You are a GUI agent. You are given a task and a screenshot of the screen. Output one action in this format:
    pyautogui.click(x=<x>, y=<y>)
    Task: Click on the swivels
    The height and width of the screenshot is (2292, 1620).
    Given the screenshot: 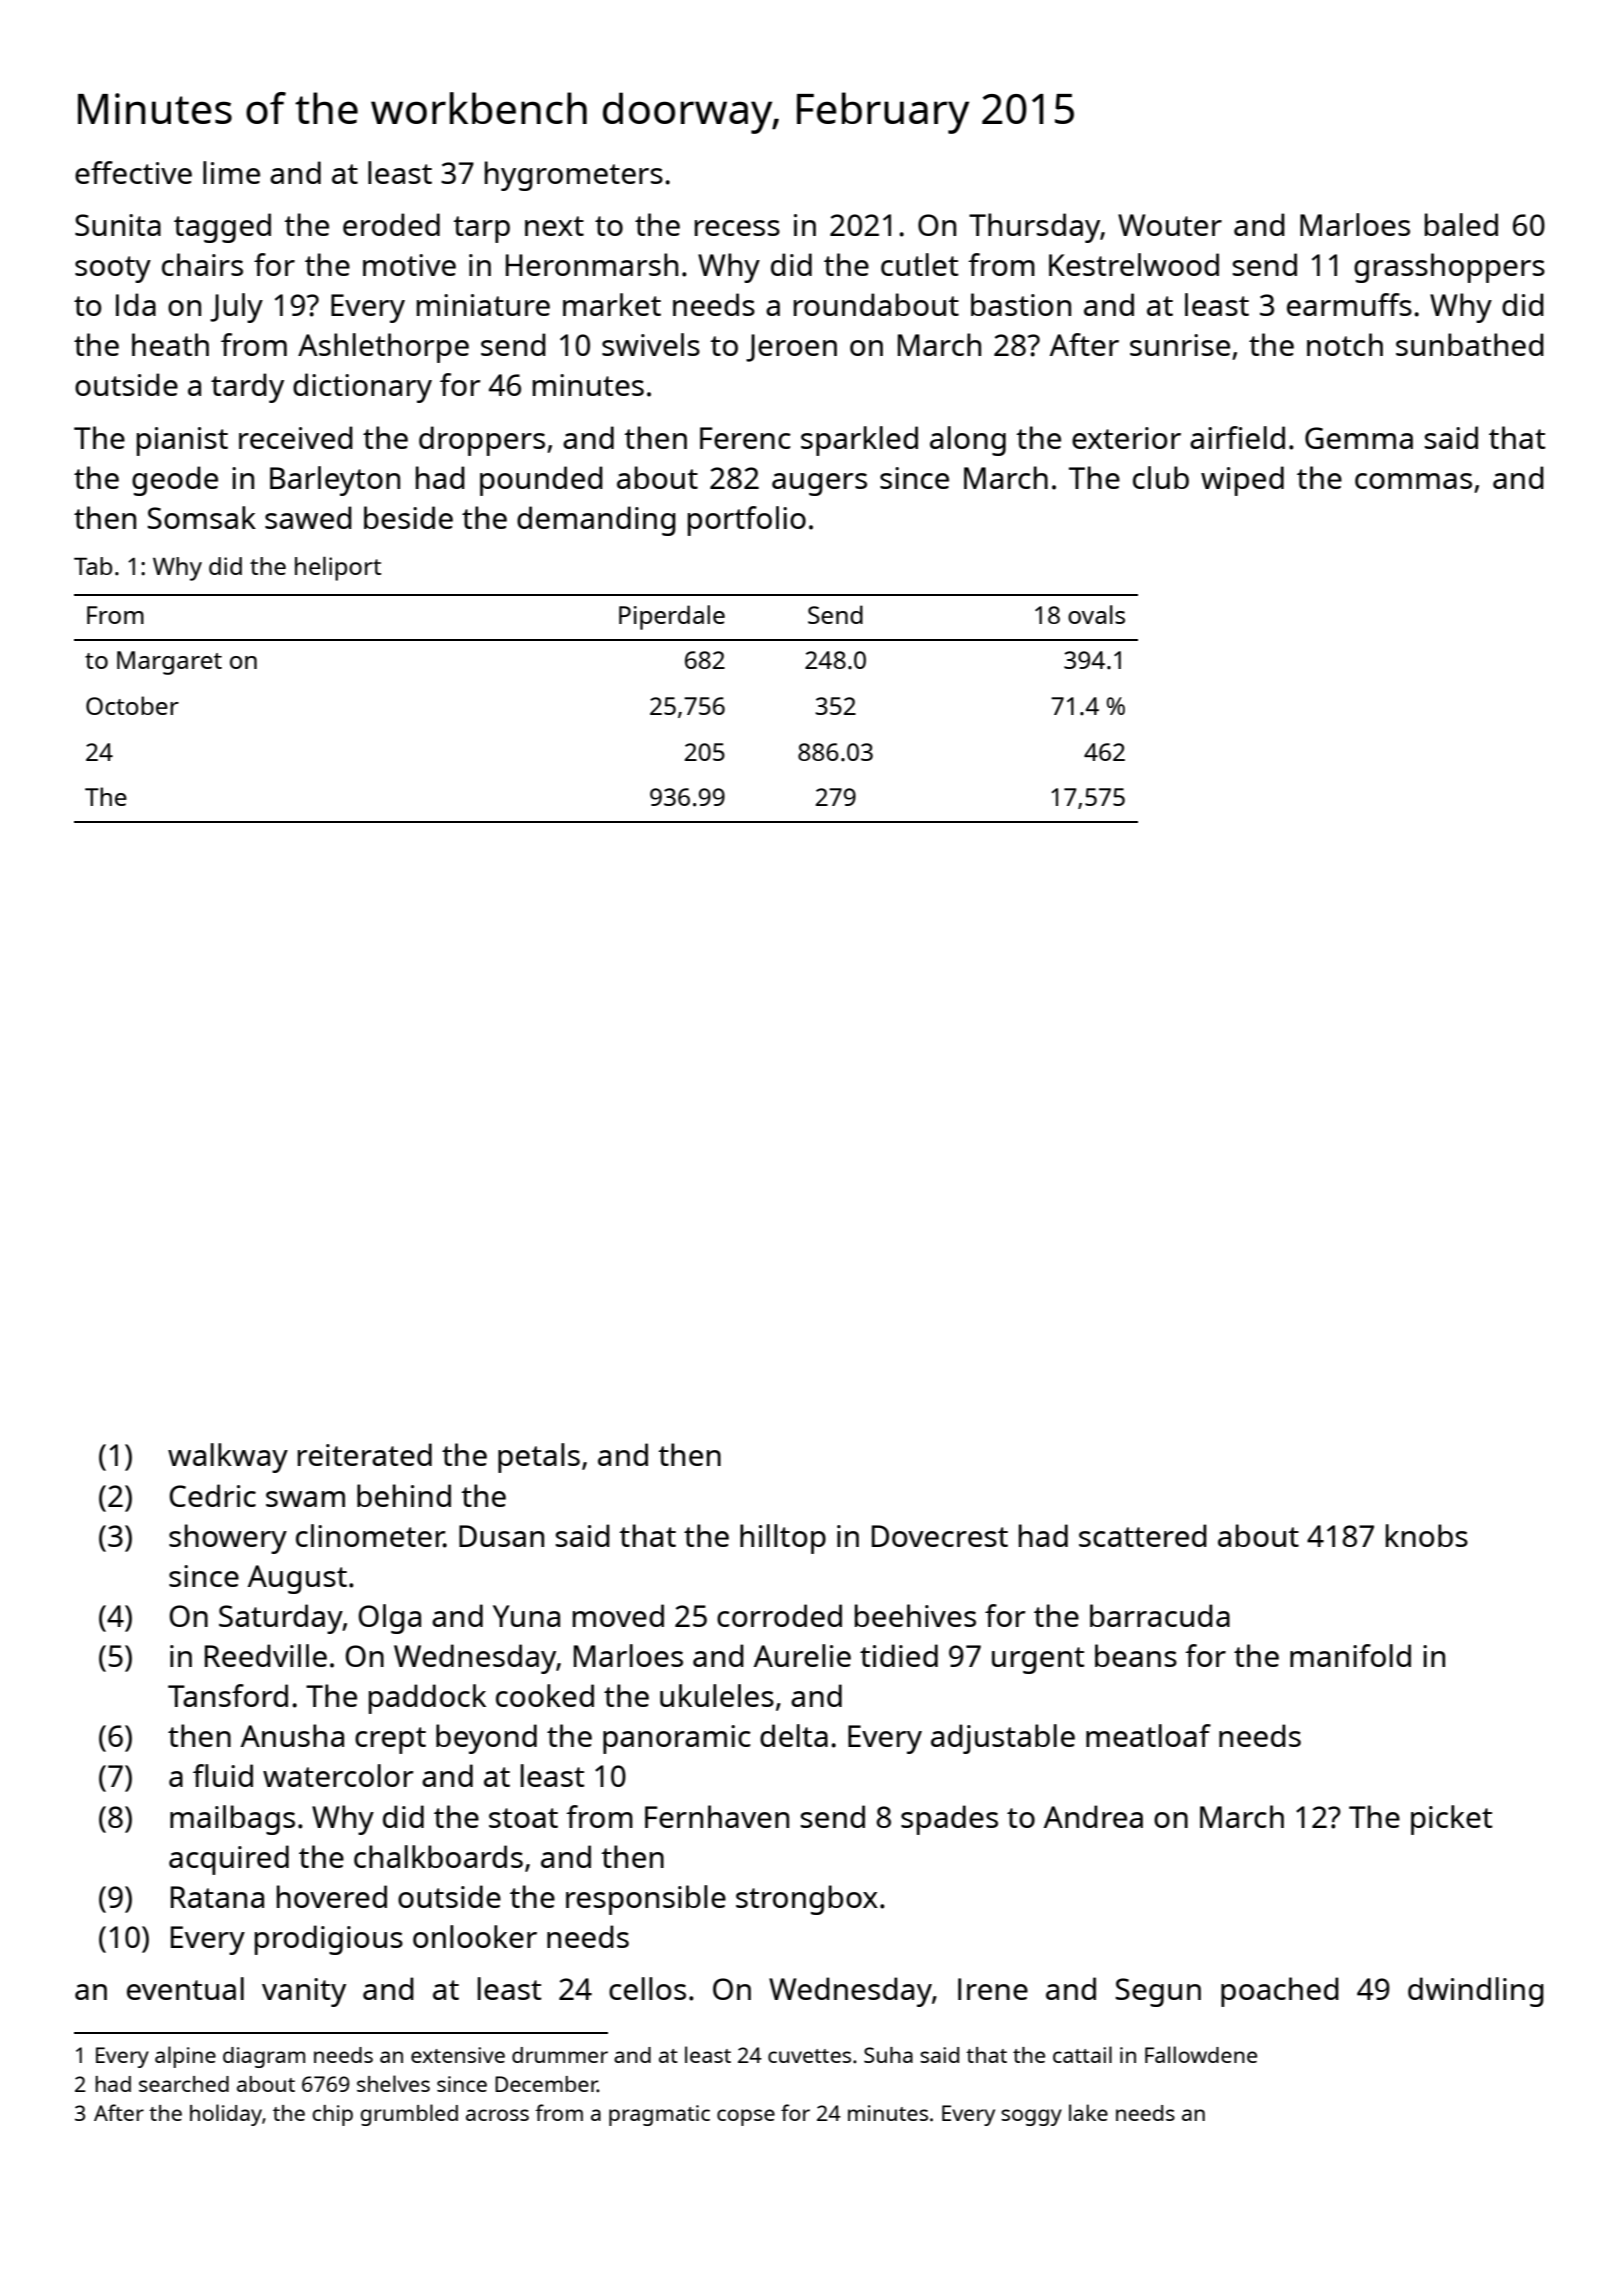 What is the action you would take?
    pyautogui.click(x=651, y=344)
